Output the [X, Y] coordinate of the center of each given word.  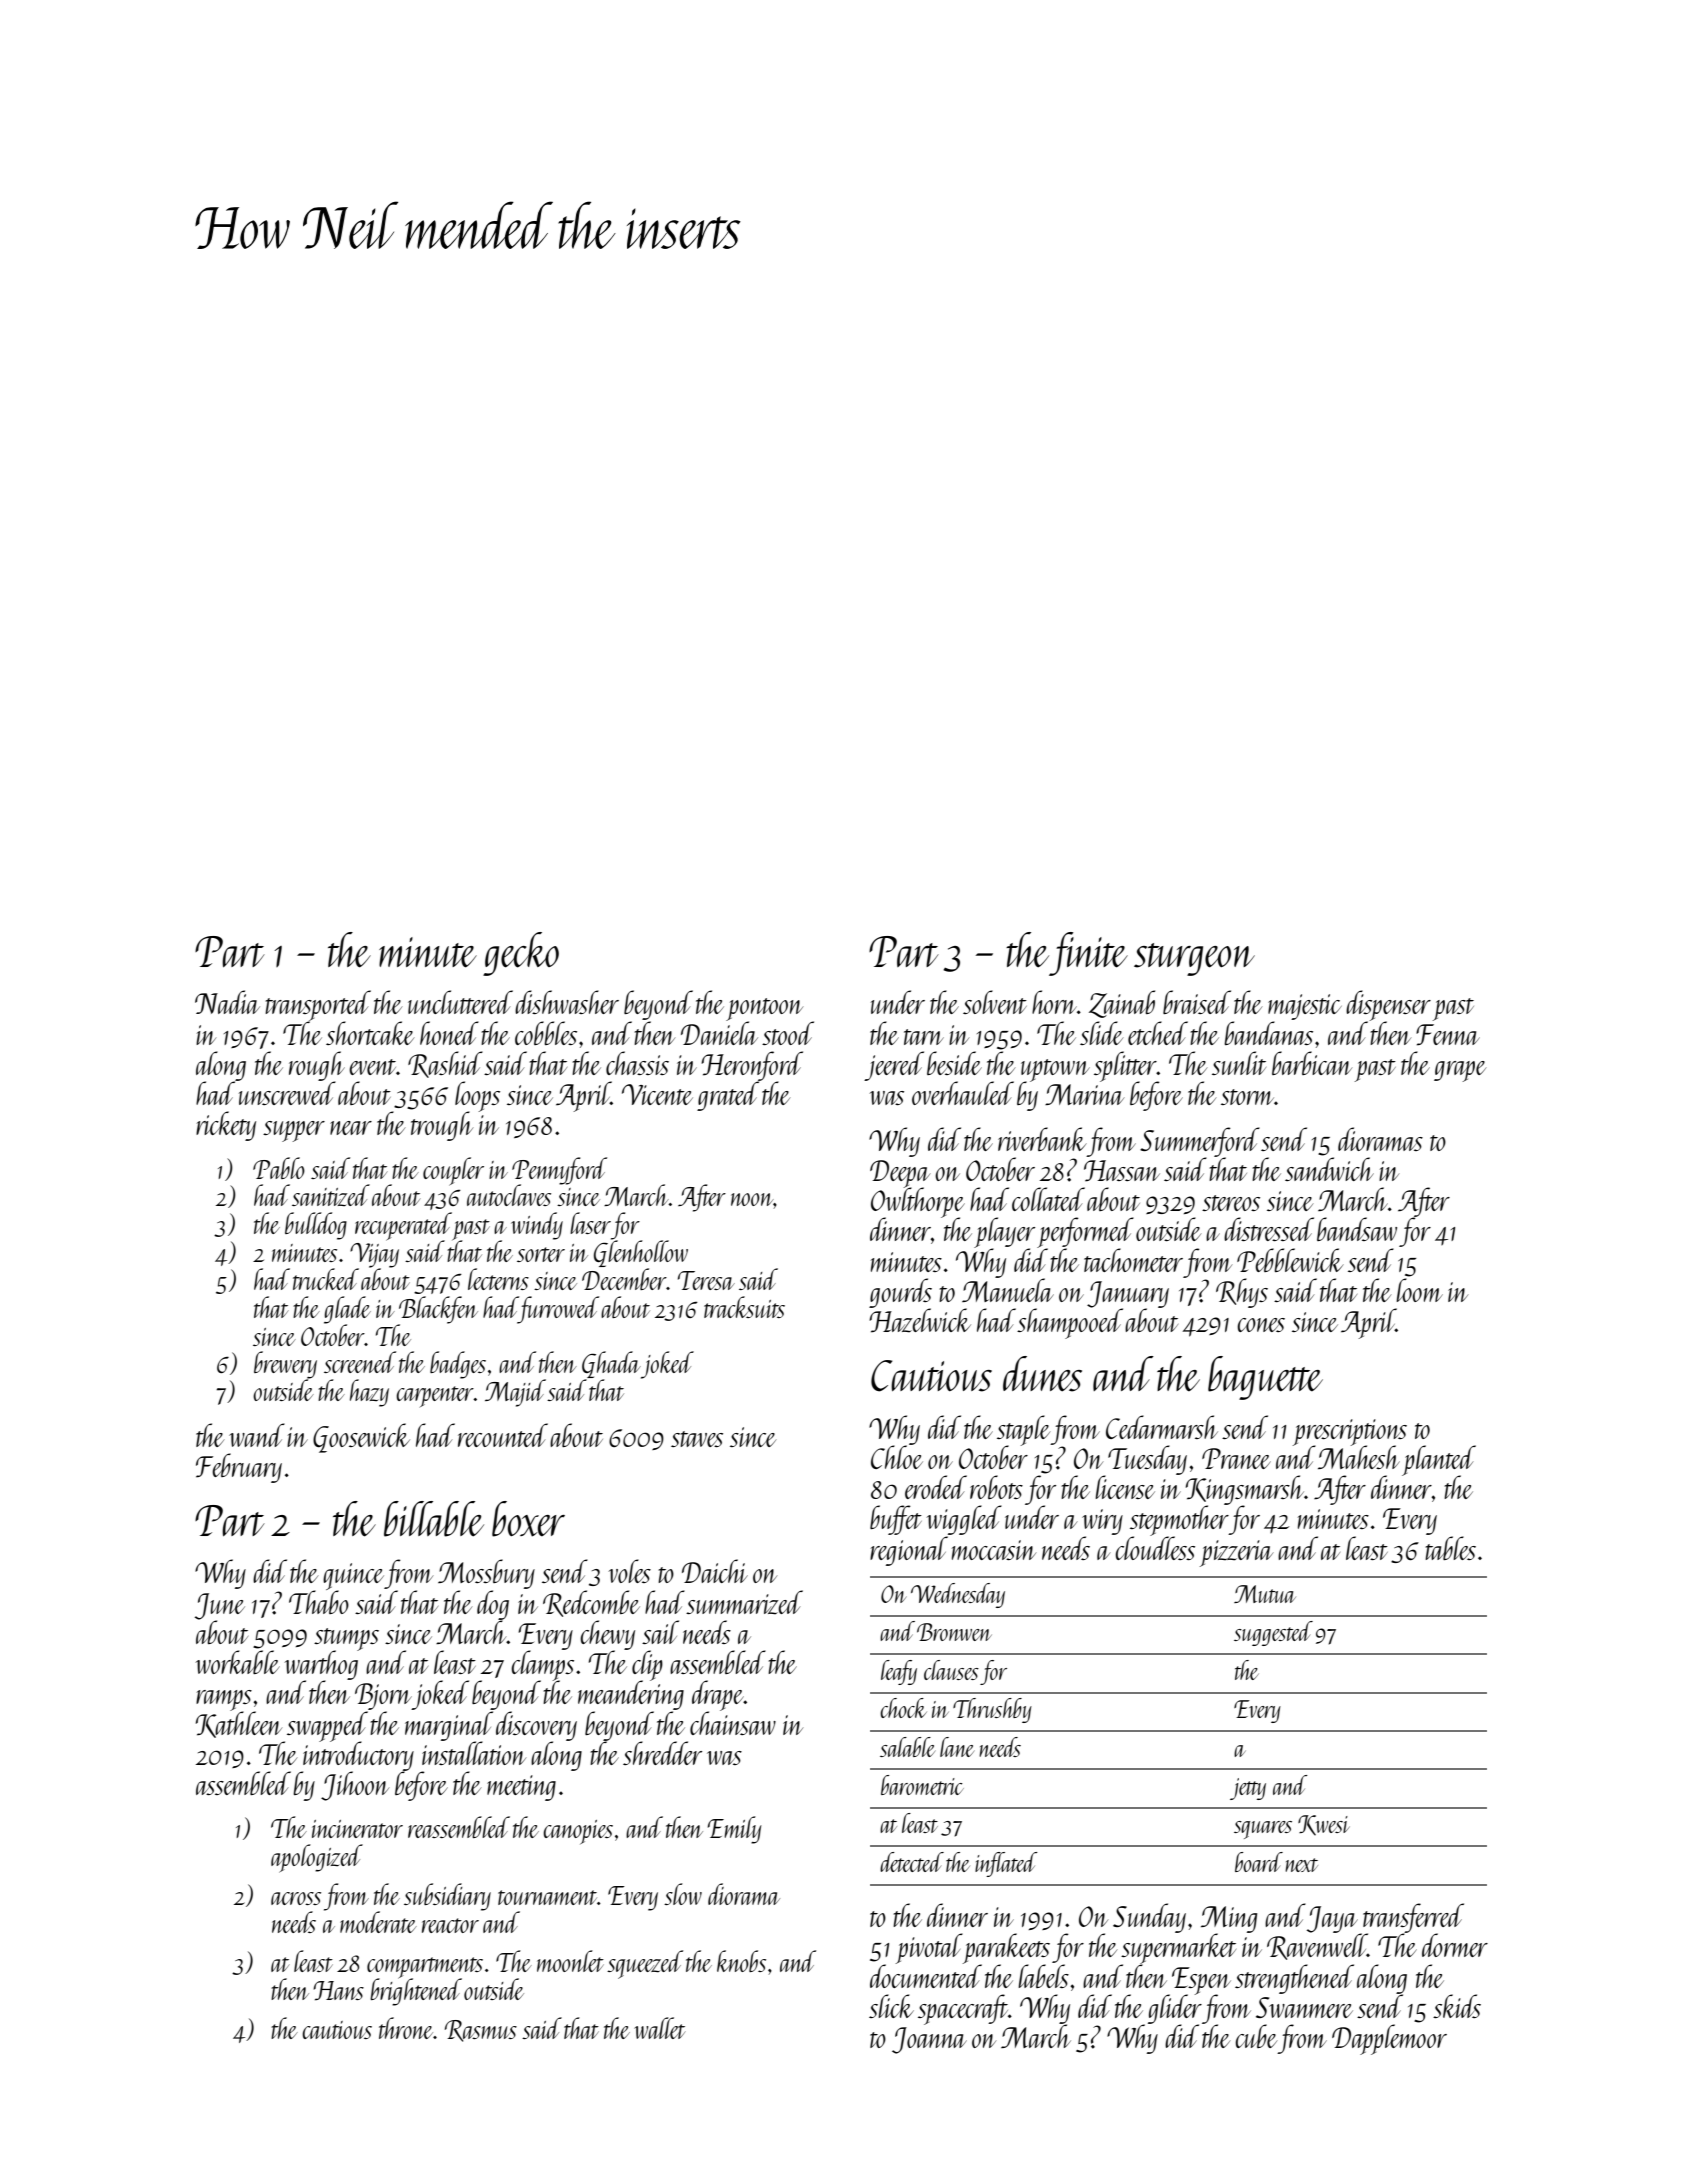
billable [434, 1519]
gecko [521, 954]
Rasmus [481, 2031]
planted [1439, 1460]
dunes [1042, 1374]
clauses [951, 1670]
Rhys [1242, 1293]
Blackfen [438, 1310]
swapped [327, 1726]
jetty [1248, 1789]
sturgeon [1194, 959]
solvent [995, 1002]
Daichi [715, 1571]
